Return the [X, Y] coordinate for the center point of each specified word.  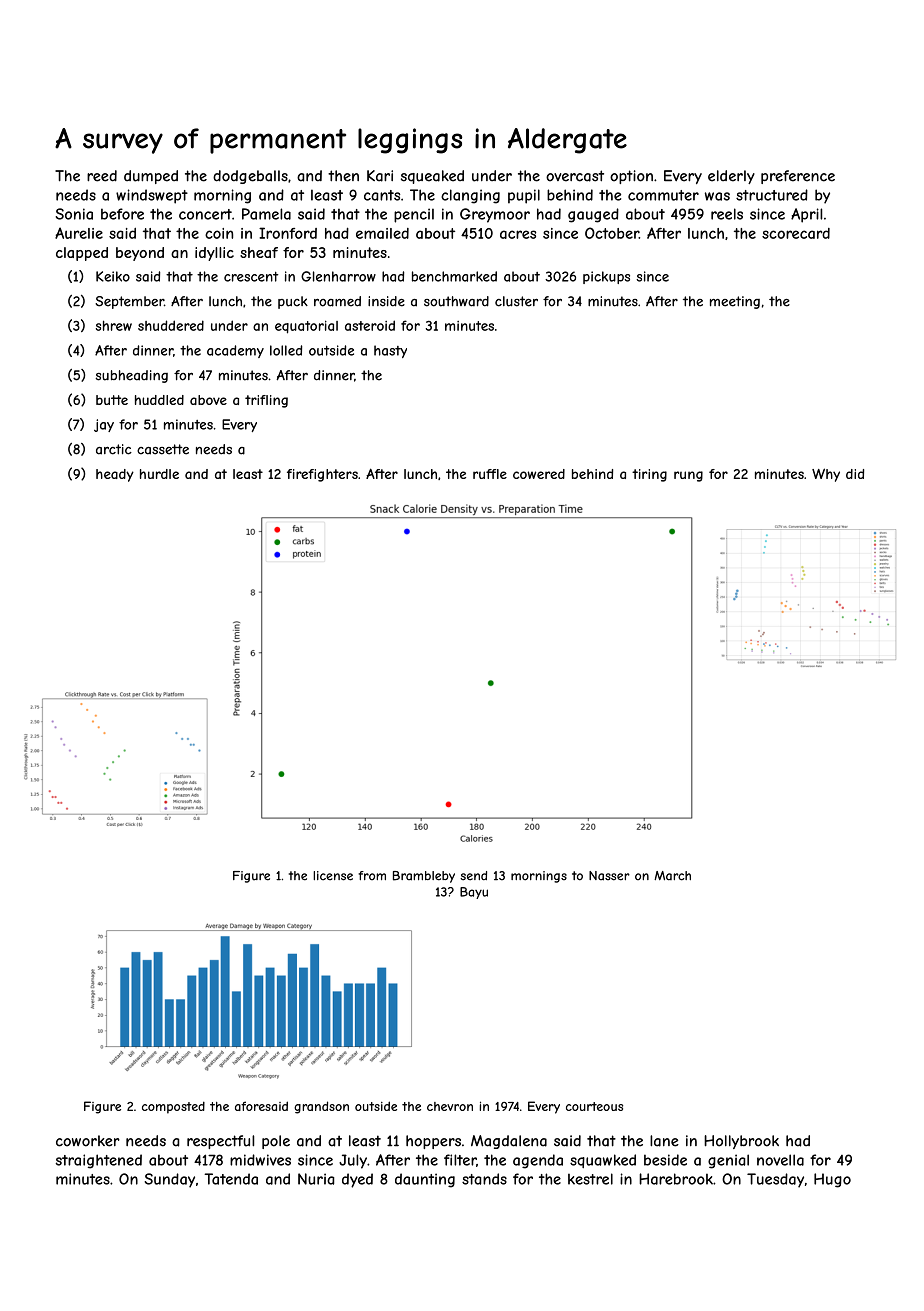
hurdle [159, 474]
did [855, 474]
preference [798, 177]
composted [173, 1107]
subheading [131, 376]
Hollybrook [741, 1142]
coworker [88, 1141]
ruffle [490, 474]
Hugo [832, 1180]
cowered [539, 474]
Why [826, 475]
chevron [450, 1106]
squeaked [432, 177]
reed [102, 176]
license [333, 876]
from [372, 875]
